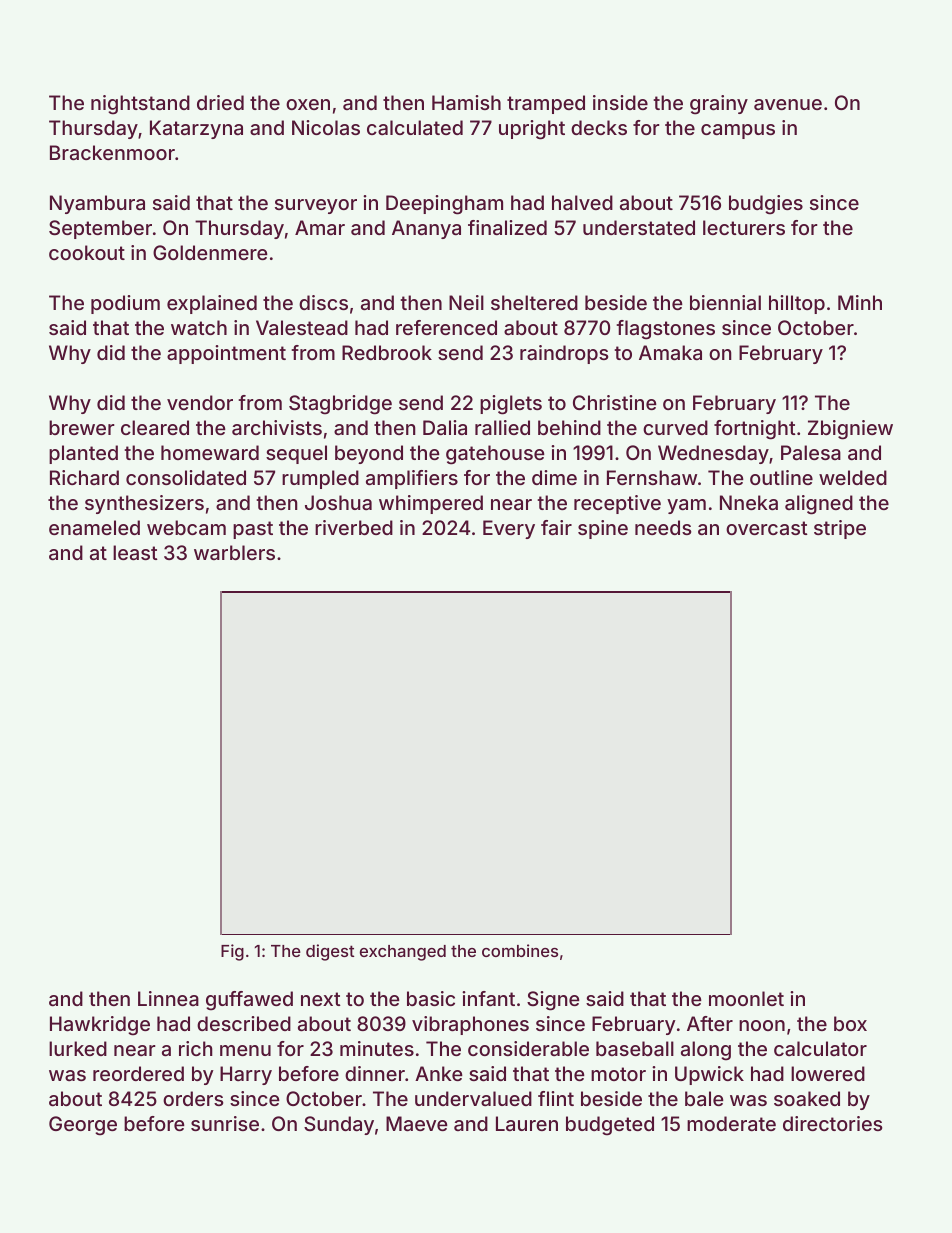 This screenshot has width=952, height=1233. What do you see at coordinates (520, 950) in the screenshot?
I see `combines` at bounding box center [520, 950].
